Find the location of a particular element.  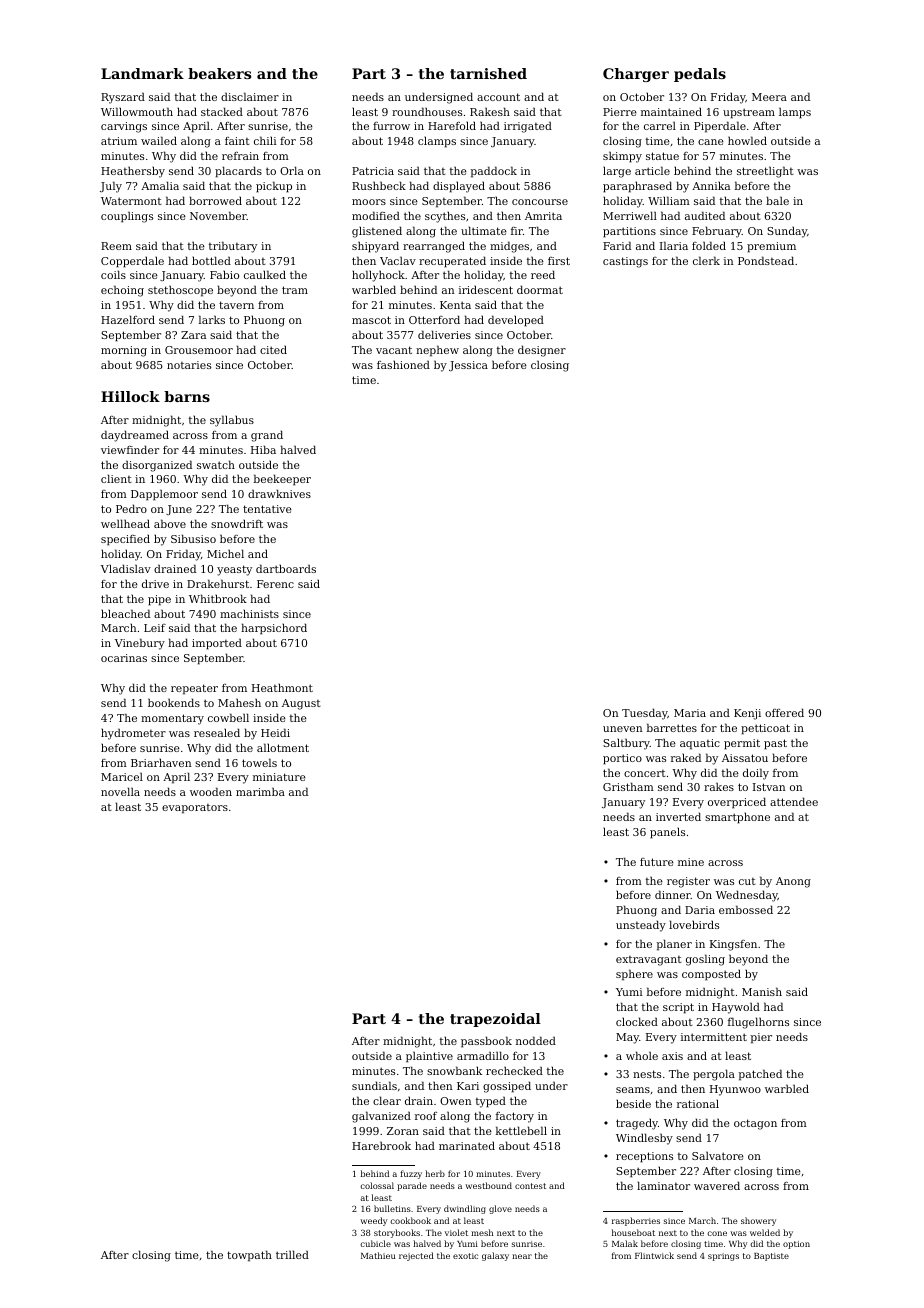

towpath is located at coordinates (249, 1256).
